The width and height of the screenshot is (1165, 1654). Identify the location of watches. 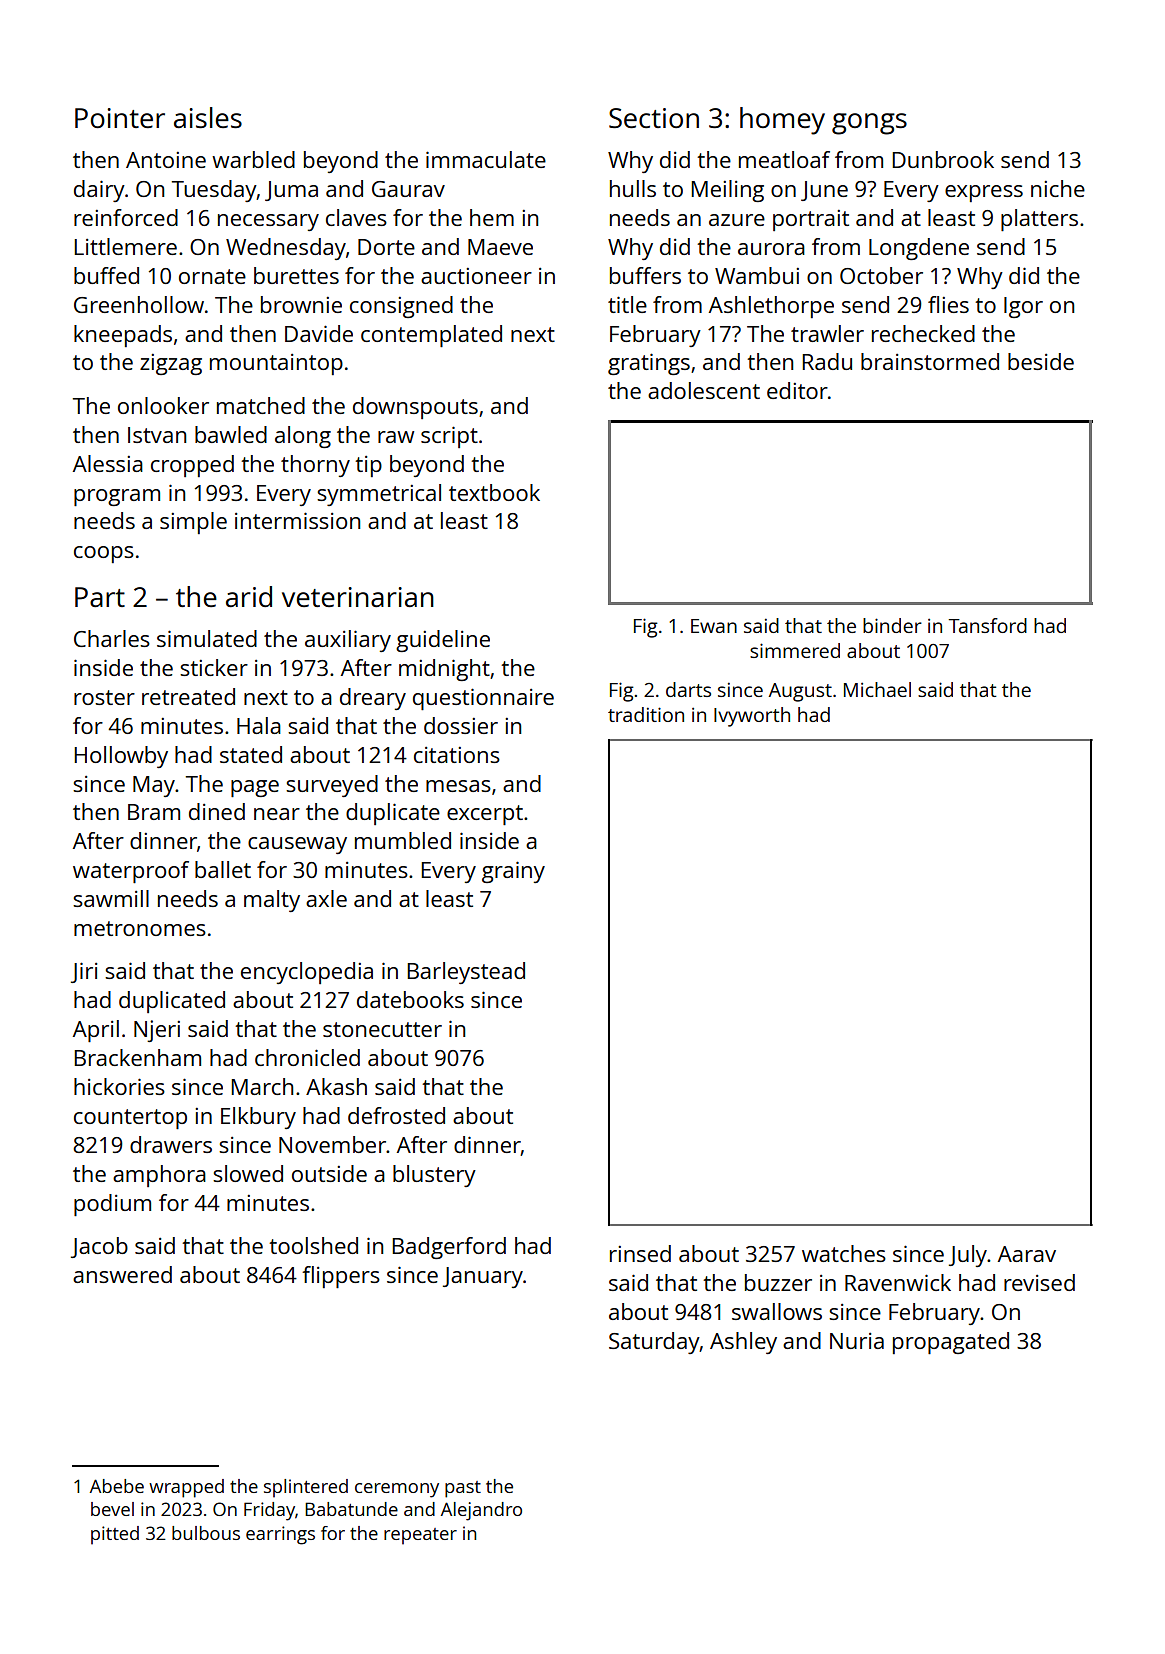
(844, 1253).
